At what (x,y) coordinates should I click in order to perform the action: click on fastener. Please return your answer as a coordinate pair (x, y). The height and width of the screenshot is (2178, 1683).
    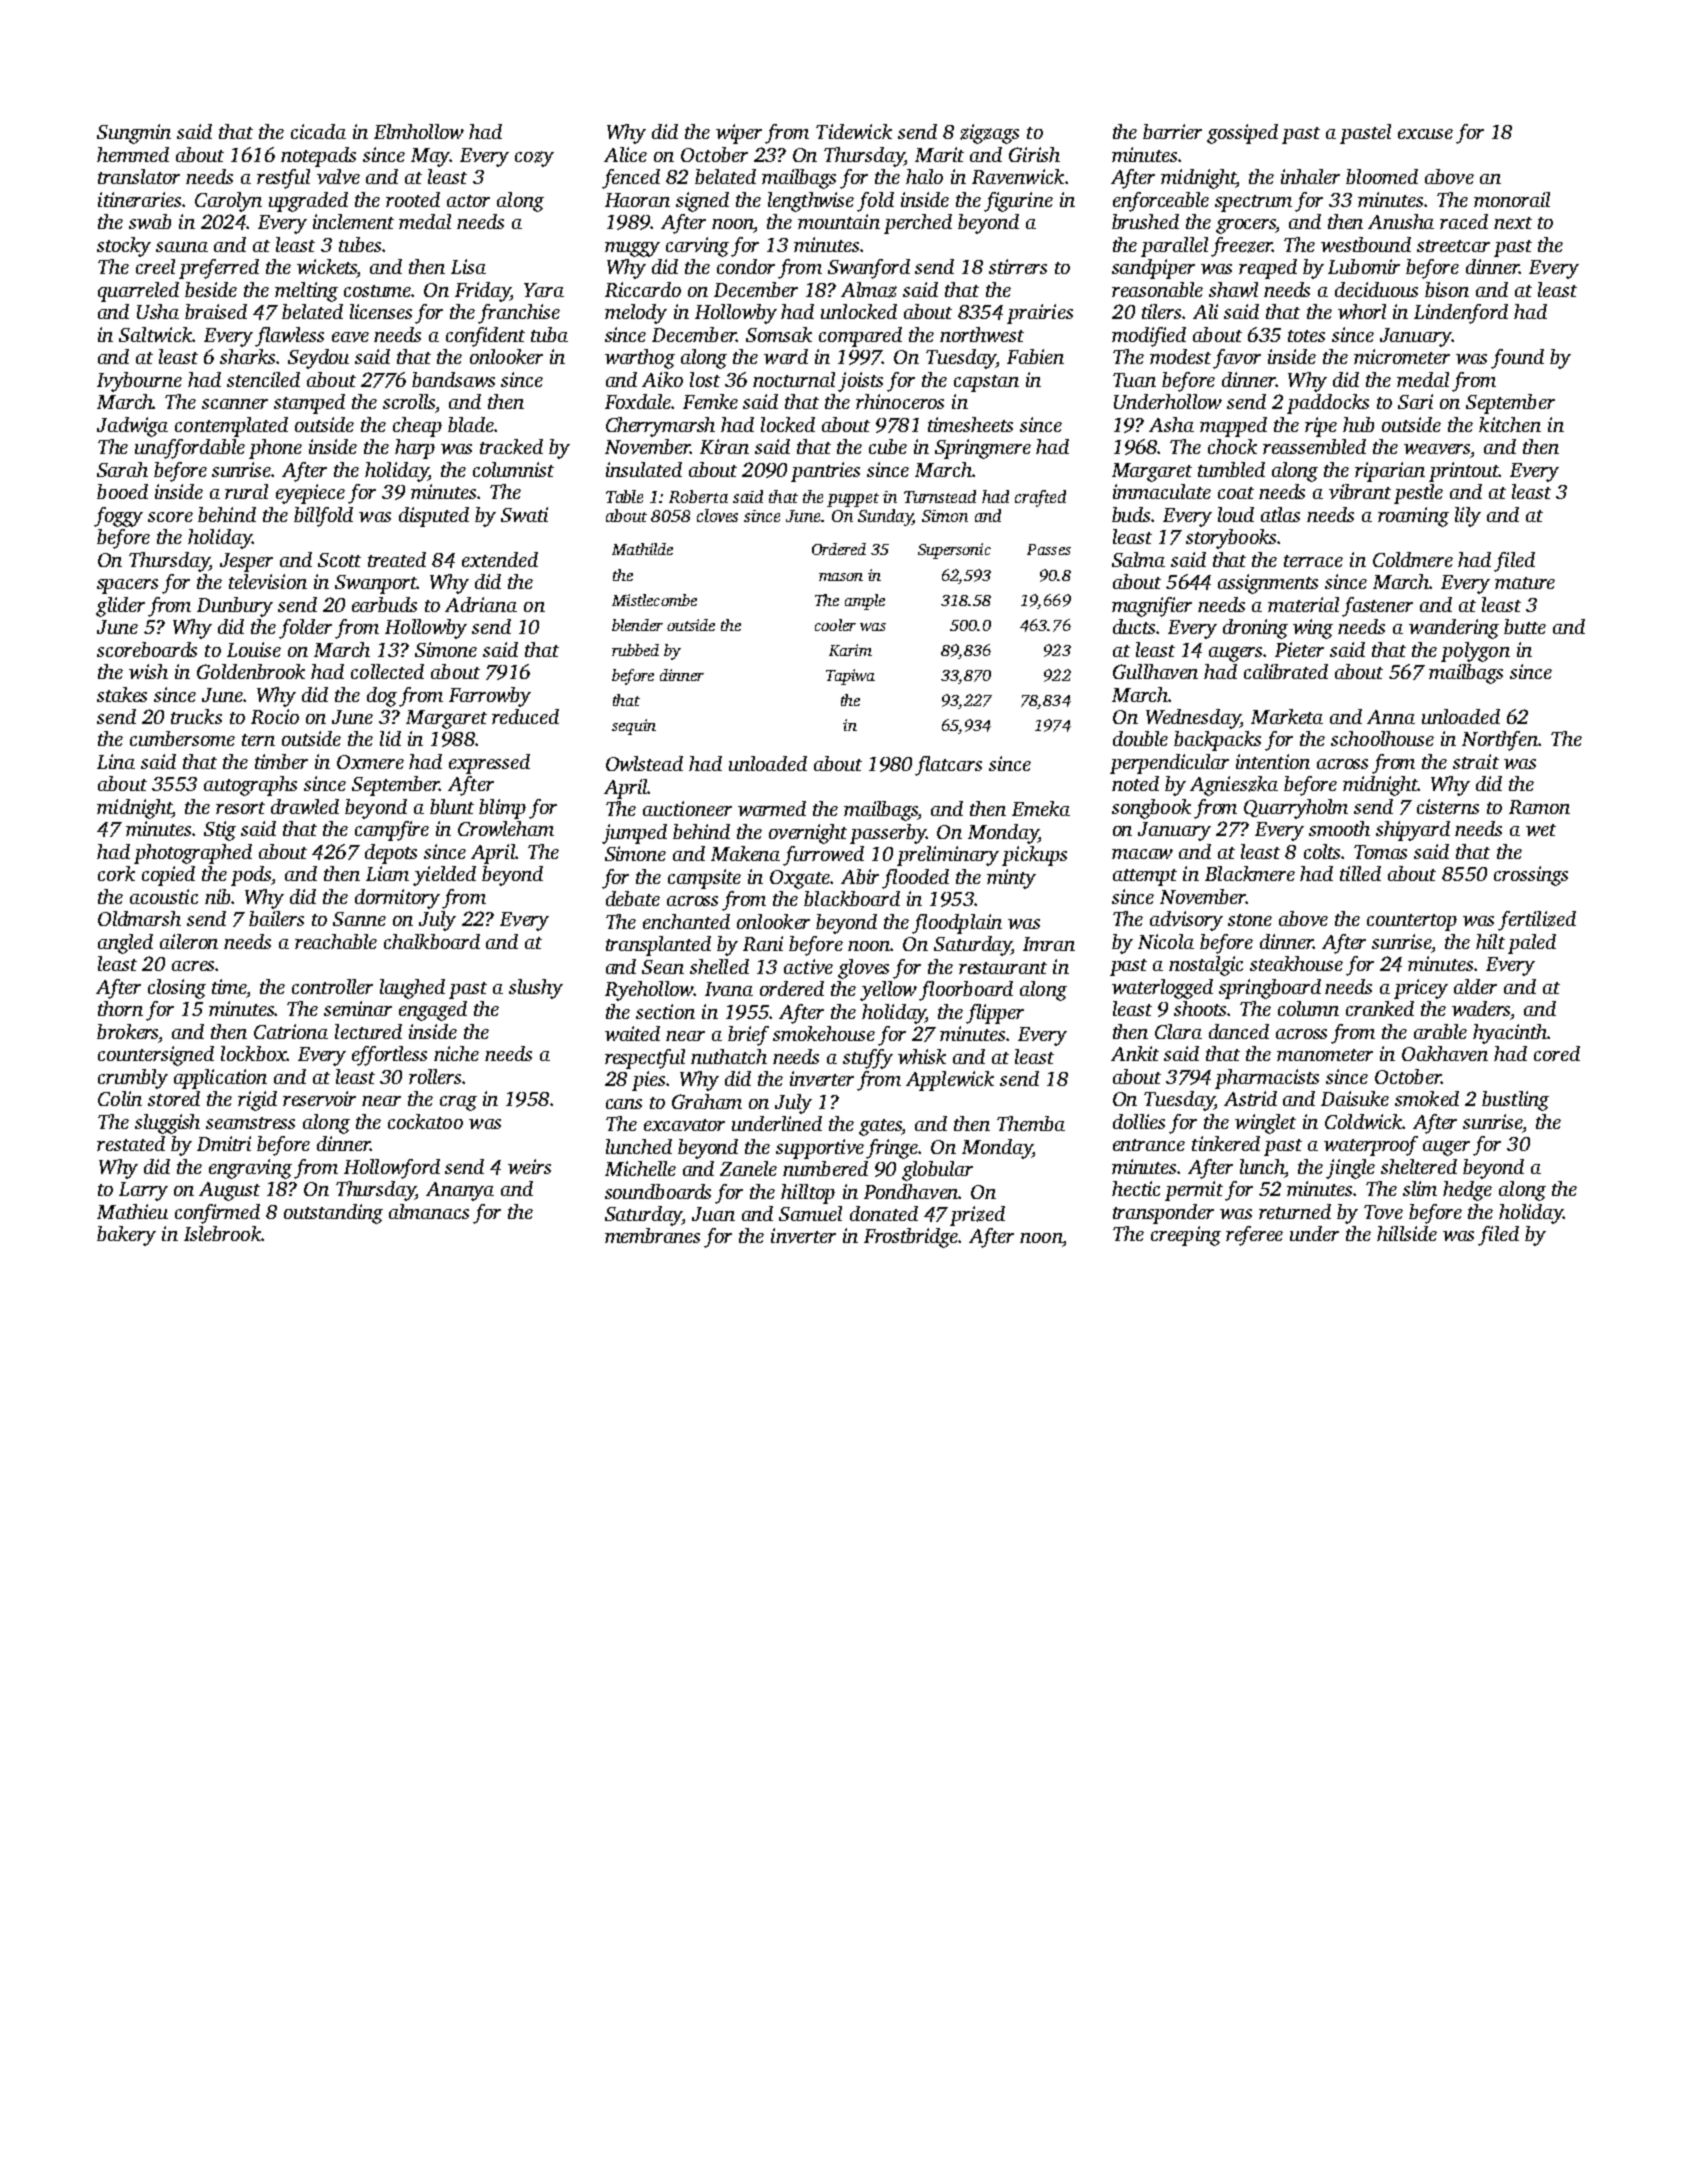
    Looking at the image, I should click on (1377, 607).
